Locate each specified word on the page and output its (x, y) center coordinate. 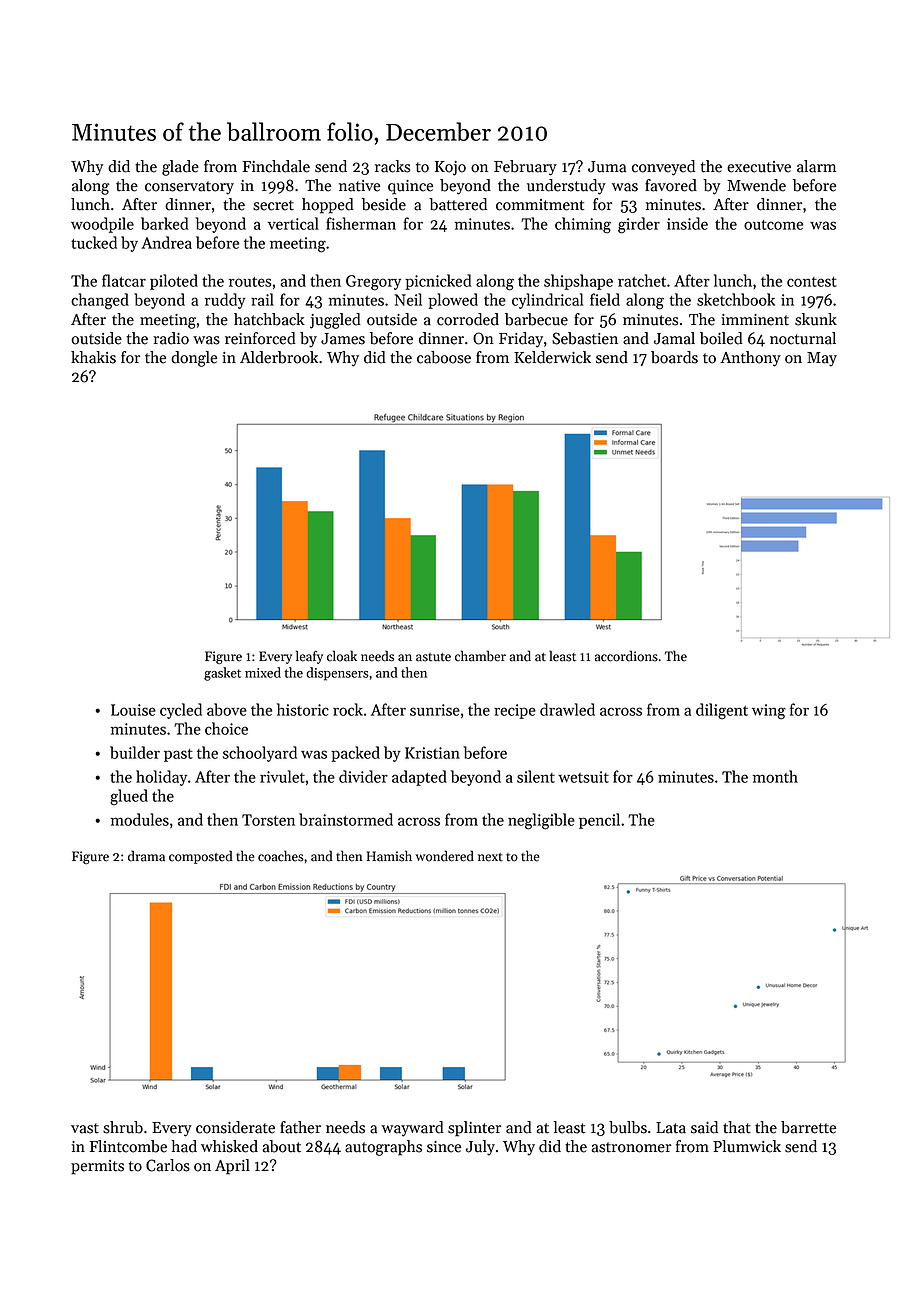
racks (392, 166)
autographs (383, 1148)
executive (759, 167)
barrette (808, 1127)
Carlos (168, 1165)
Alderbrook (279, 357)
